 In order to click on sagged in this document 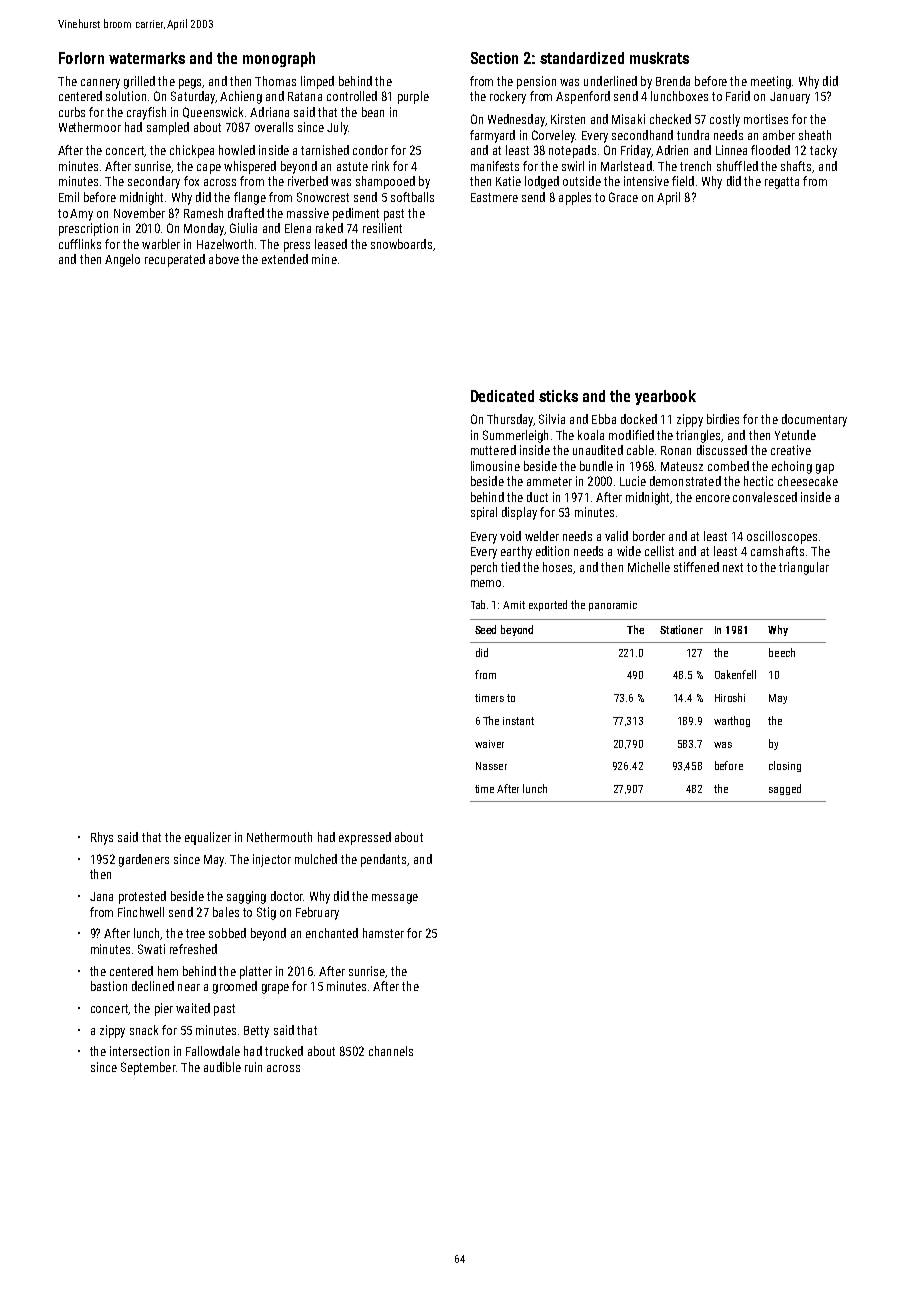, I will do `click(785, 789)`.
